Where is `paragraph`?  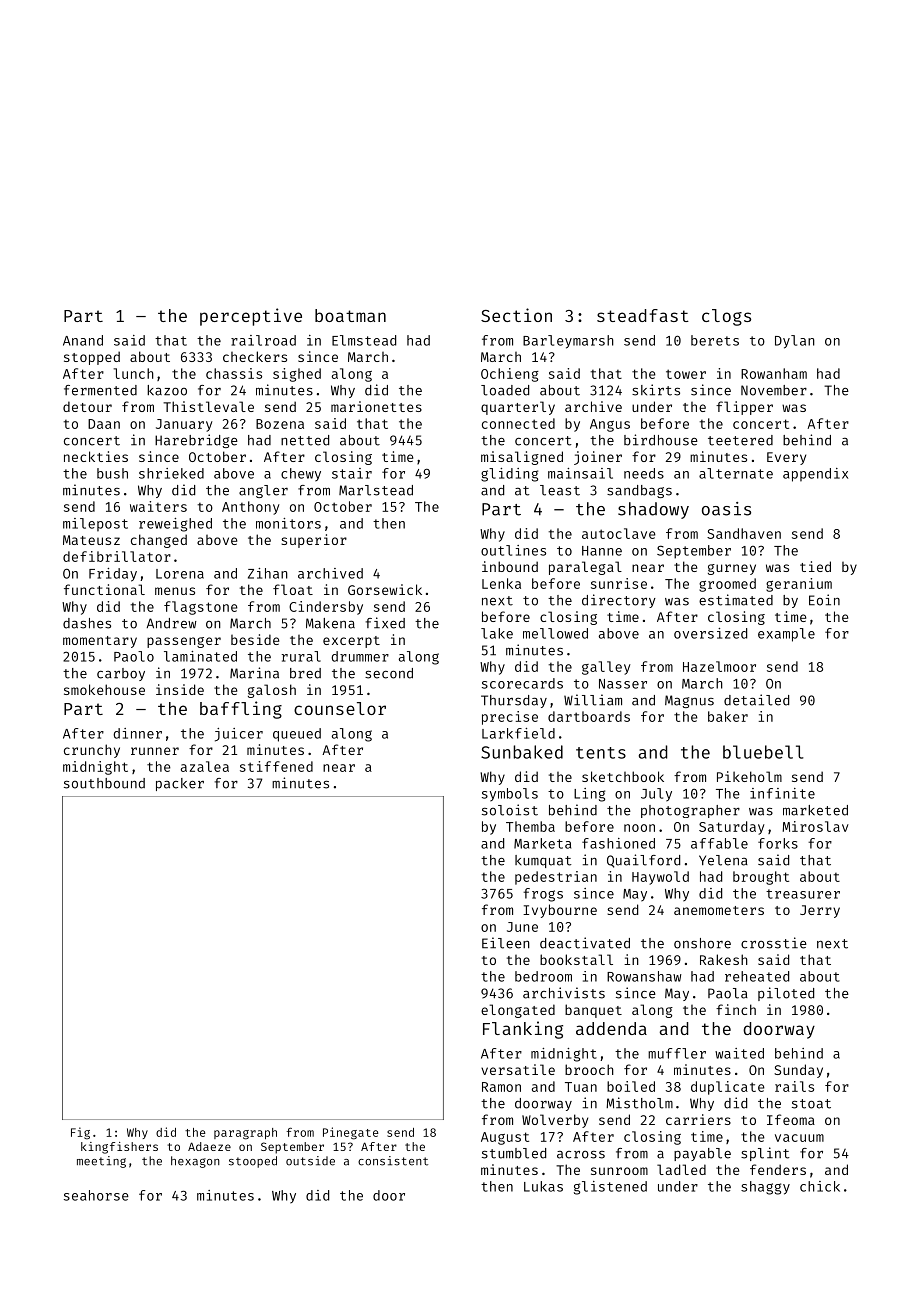 paragraph is located at coordinates (245, 1134).
